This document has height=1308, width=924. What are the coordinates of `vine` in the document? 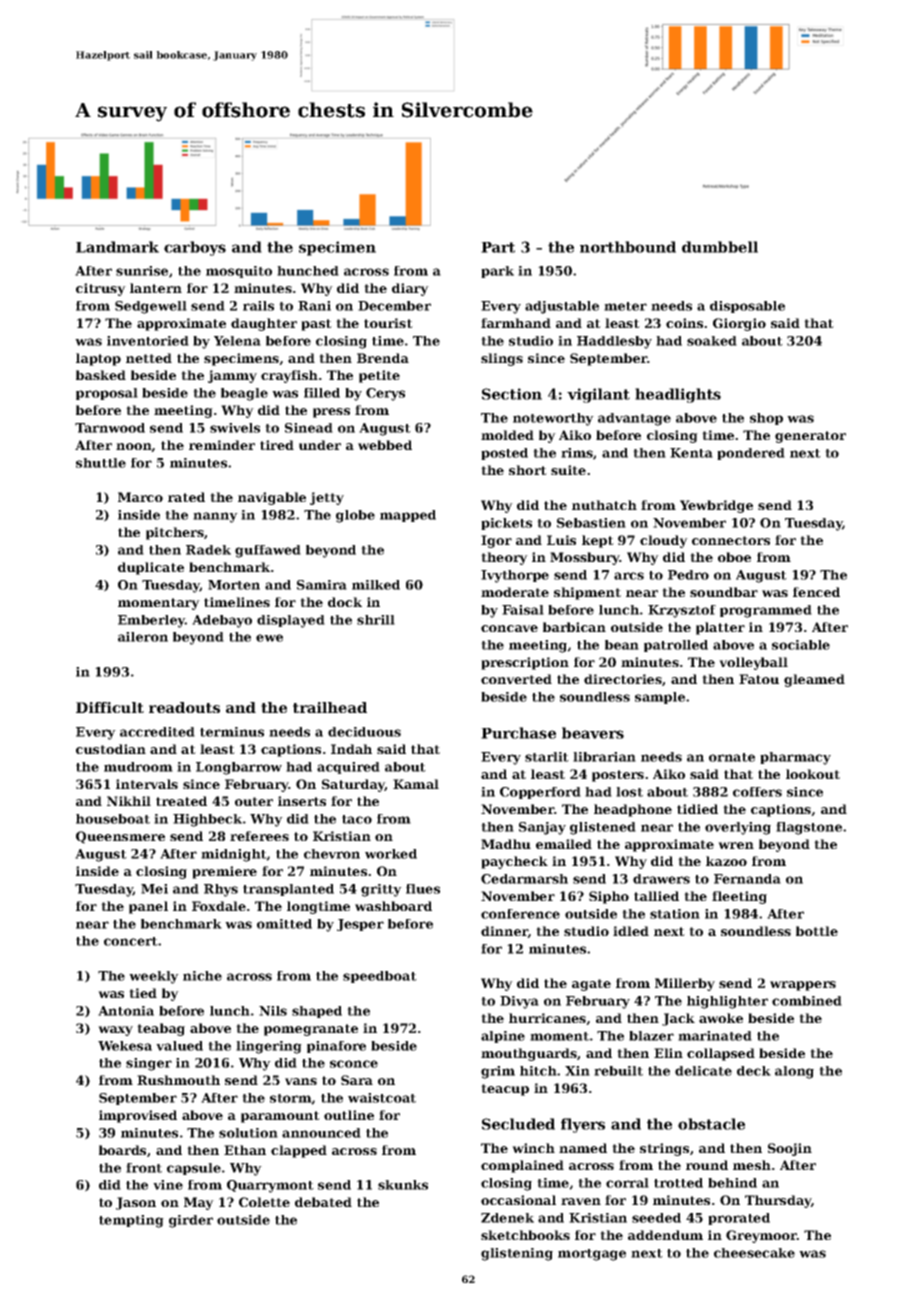 It's located at (168, 1185).
